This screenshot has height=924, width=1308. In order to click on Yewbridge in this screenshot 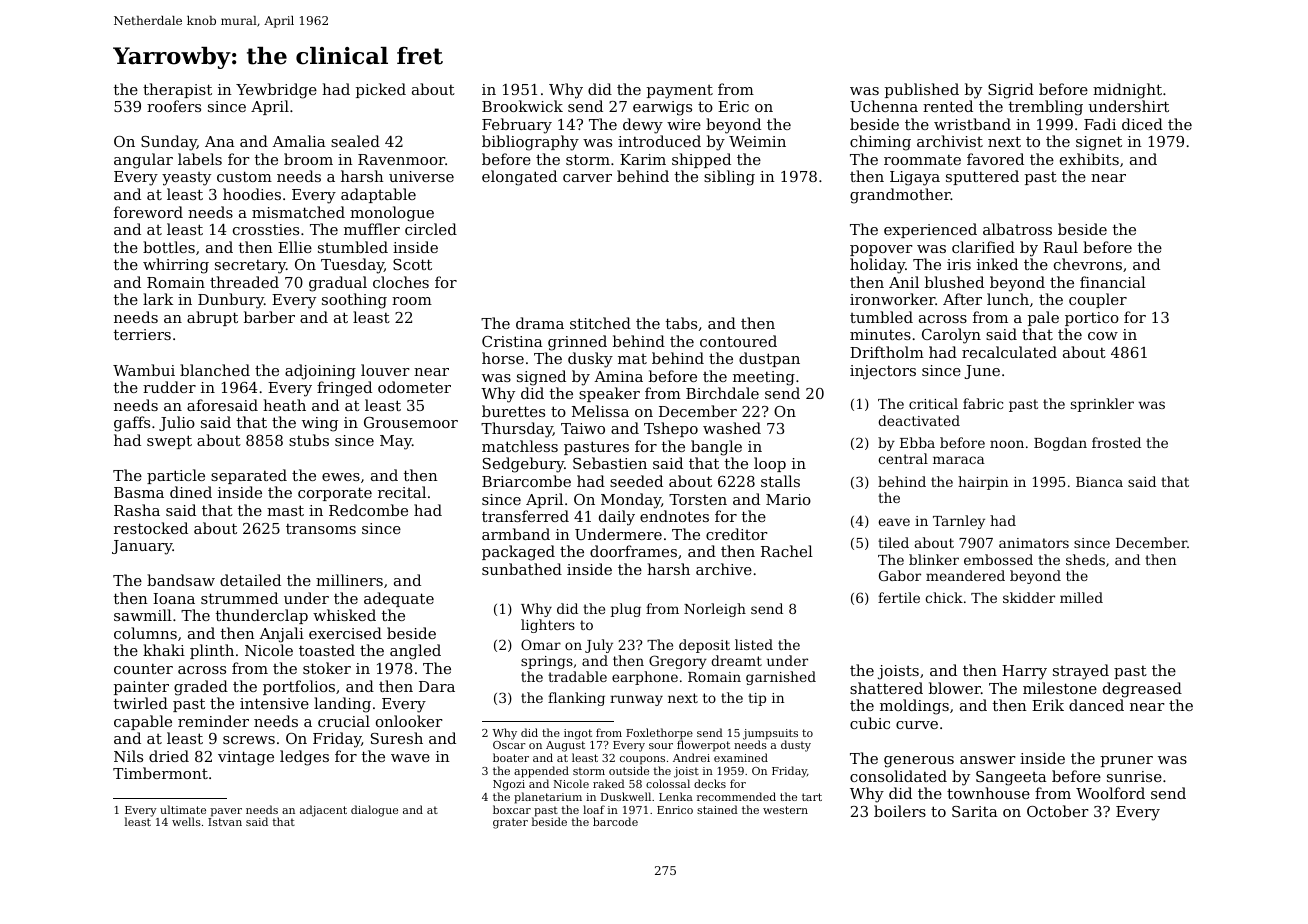, I will do `click(276, 91)`.
